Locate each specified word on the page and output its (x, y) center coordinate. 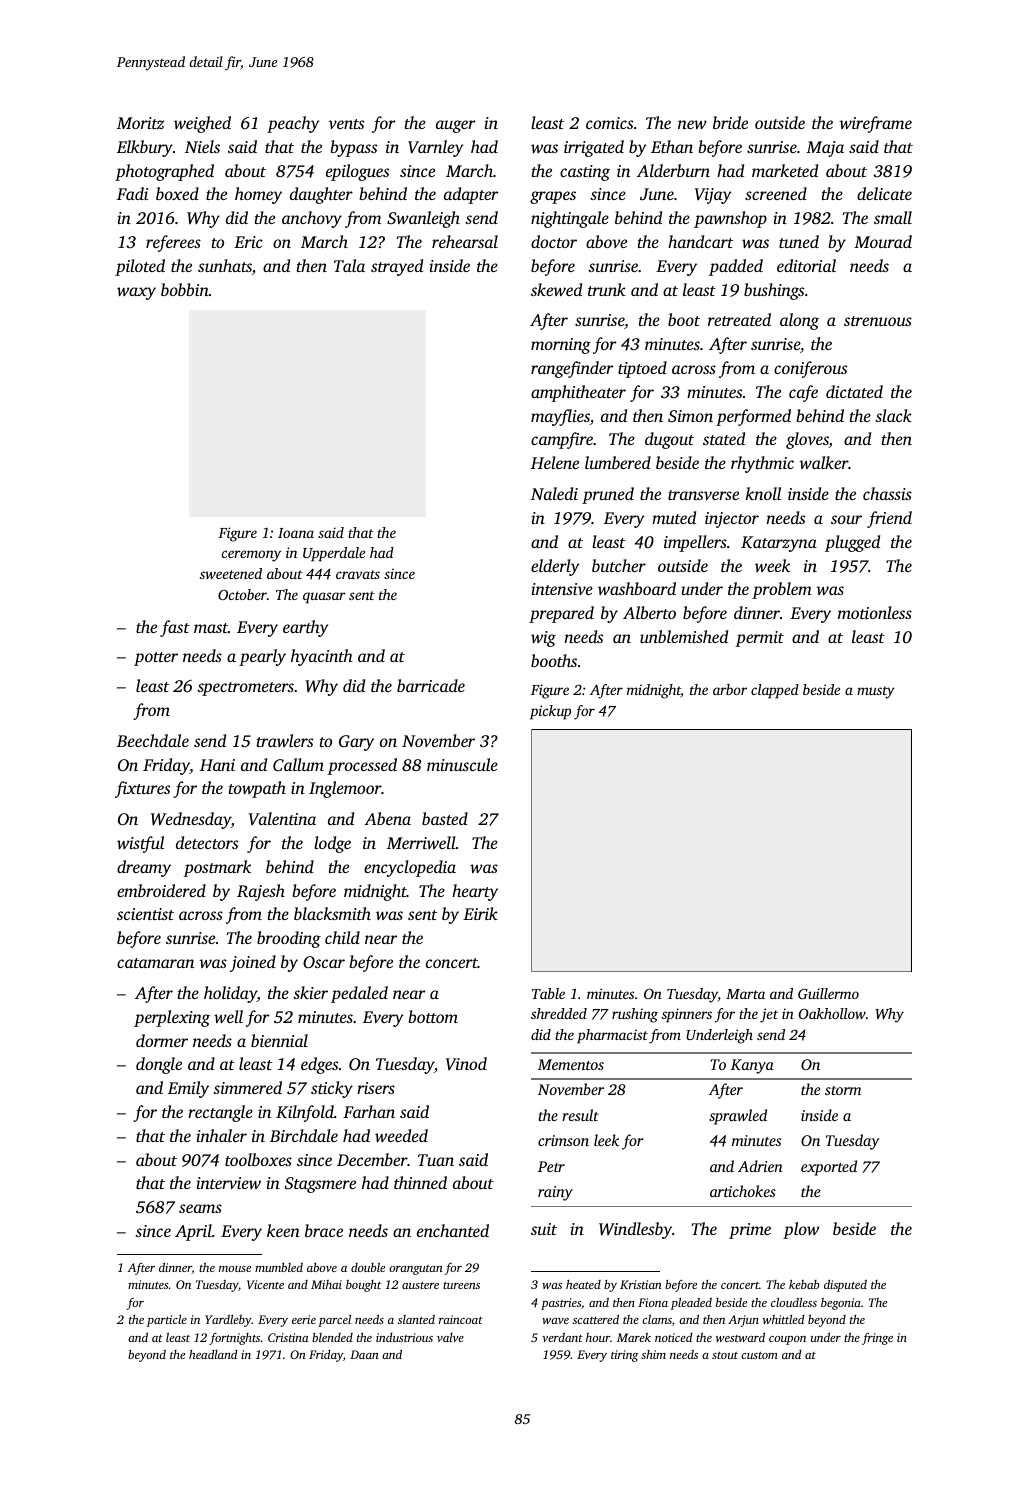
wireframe (875, 124)
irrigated (594, 148)
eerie (304, 1319)
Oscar (324, 962)
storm (843, 1090)
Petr (551, 1166)
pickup (550, 712)
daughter (321, 195)
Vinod (466, 1063)
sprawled (738, 1117)
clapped (775, 691)
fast (175, 628)
